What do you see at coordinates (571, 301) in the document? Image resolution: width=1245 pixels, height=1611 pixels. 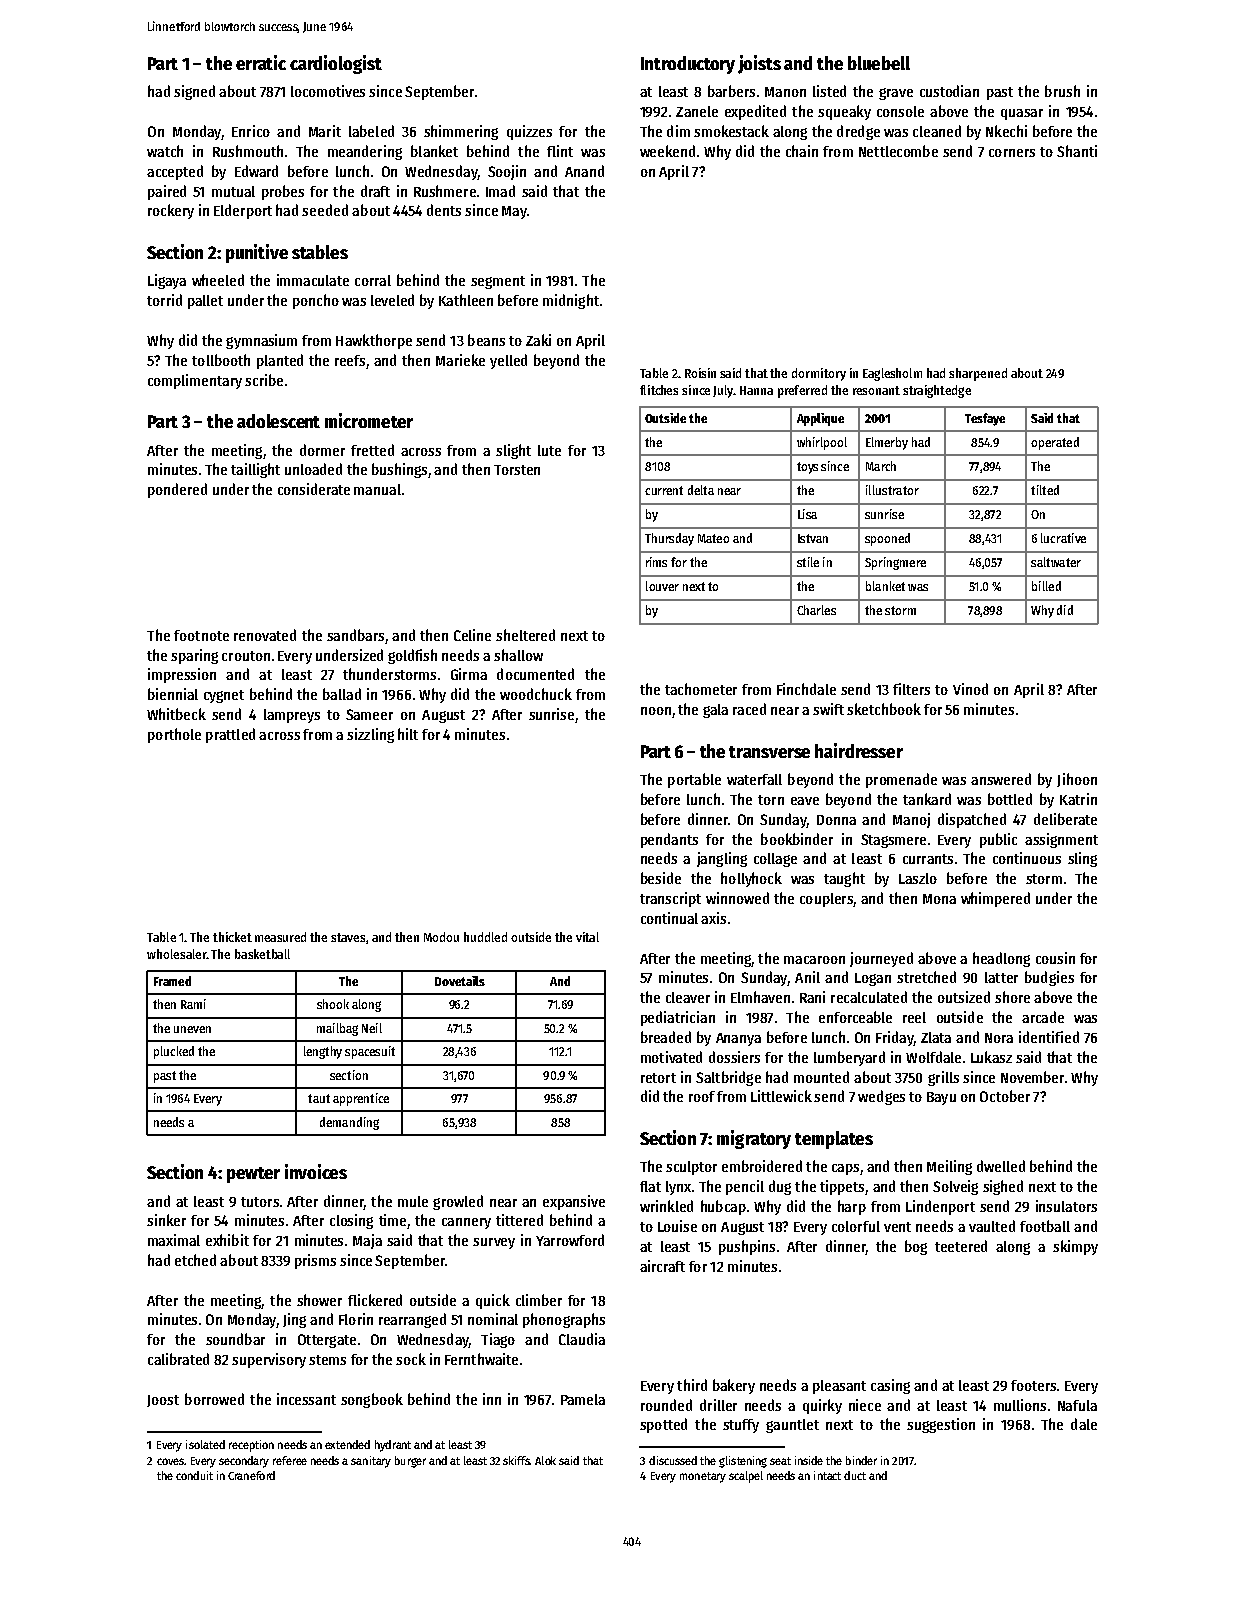 I see `midnight` at bounding box center [571, 301].
